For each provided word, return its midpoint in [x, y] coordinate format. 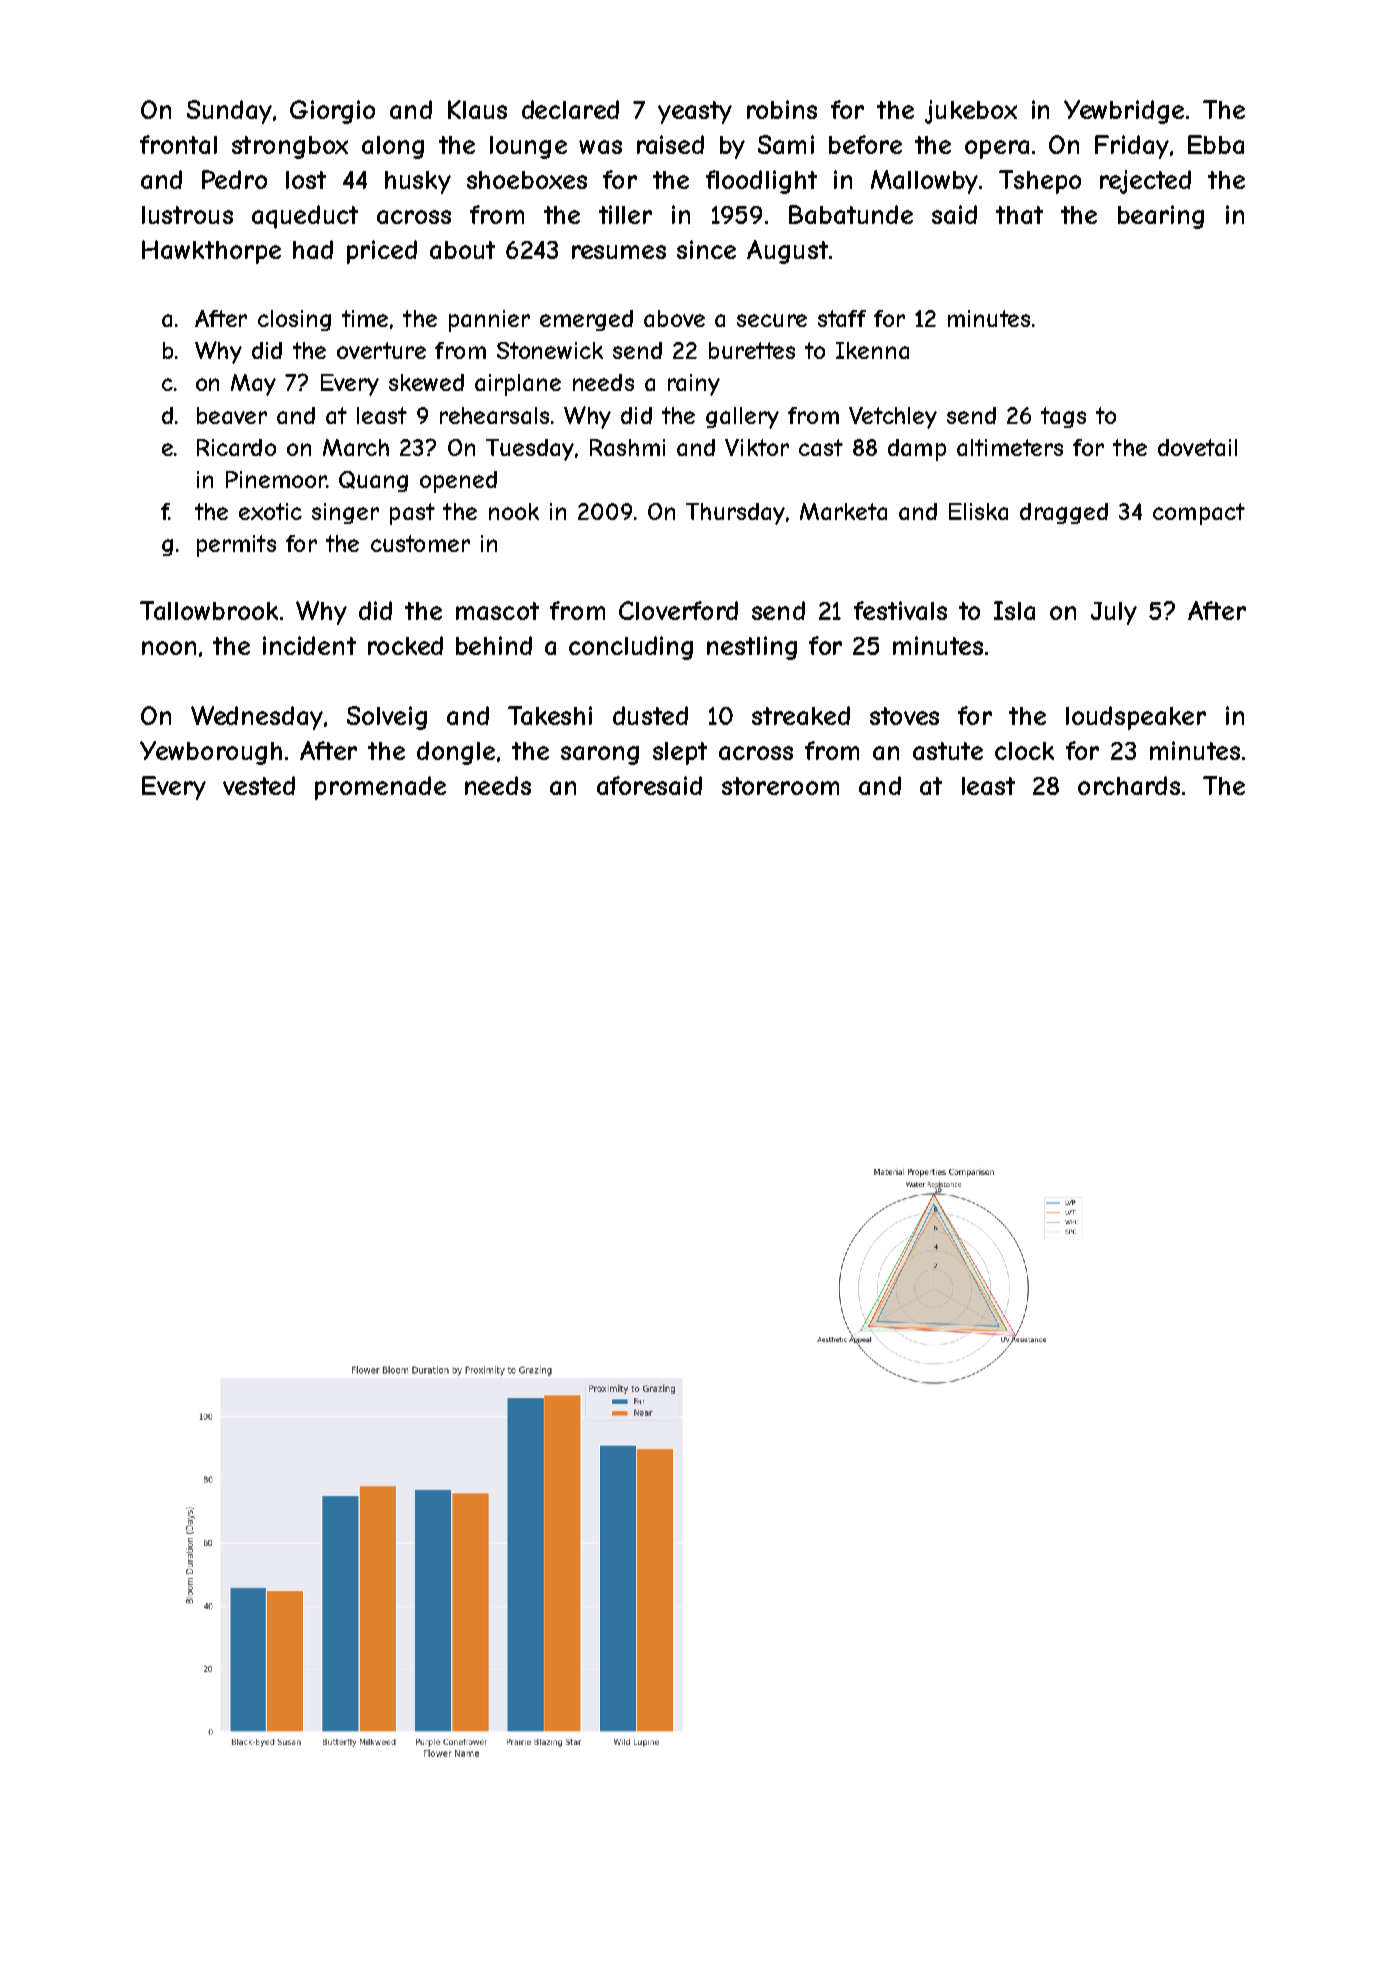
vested [259, 785]
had [313, 249]
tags [1063, 417]
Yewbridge [1124, 112]
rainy [694, 385]
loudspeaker [1136, 718]
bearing [1161, 217]
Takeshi [550, 715]
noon [169, 648]
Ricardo [236, 447]
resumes [619, 252]
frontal [178, 144]
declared [570, 109]
